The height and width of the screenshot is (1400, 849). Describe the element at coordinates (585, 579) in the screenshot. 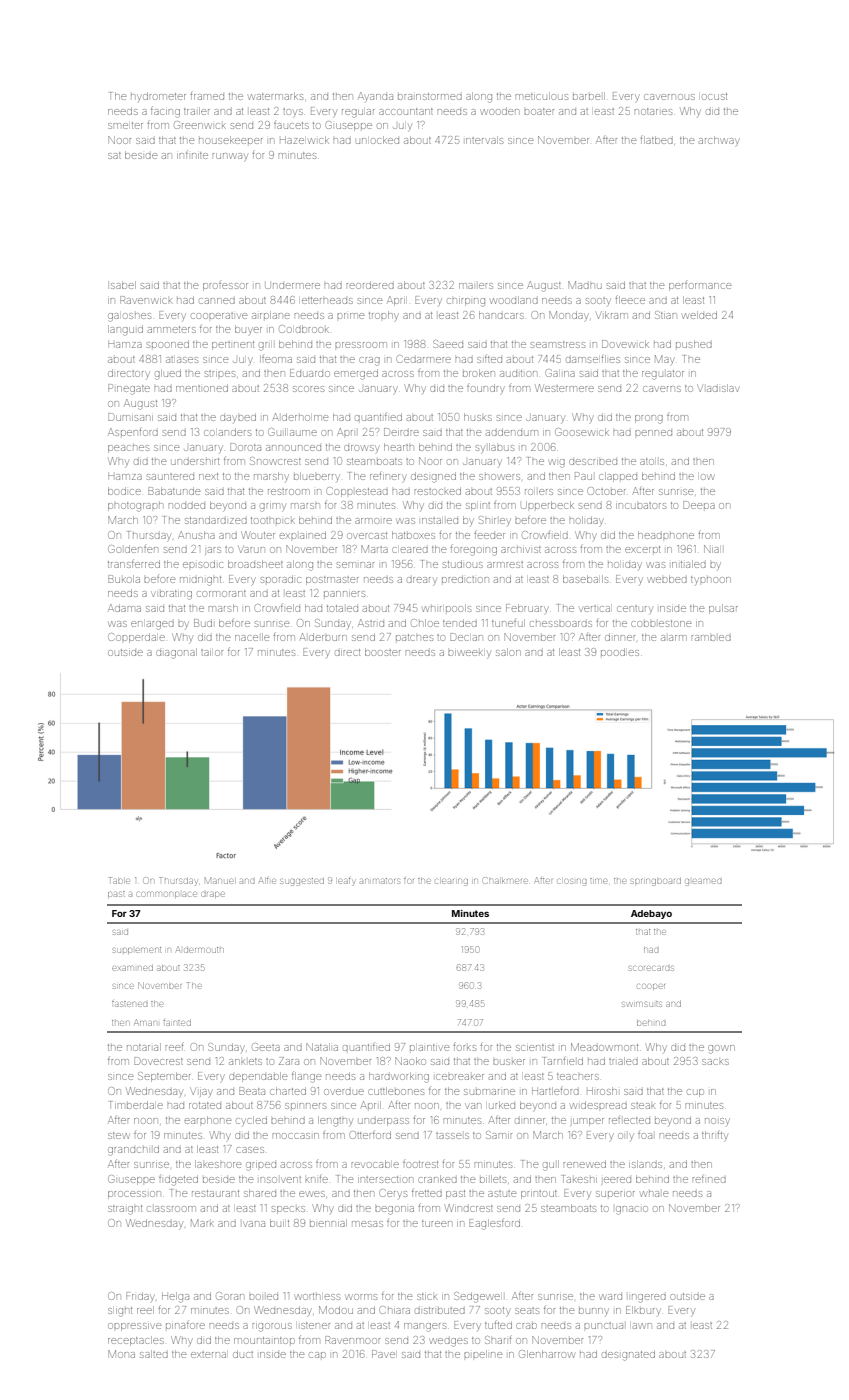

I see `baseballs` at that location.
